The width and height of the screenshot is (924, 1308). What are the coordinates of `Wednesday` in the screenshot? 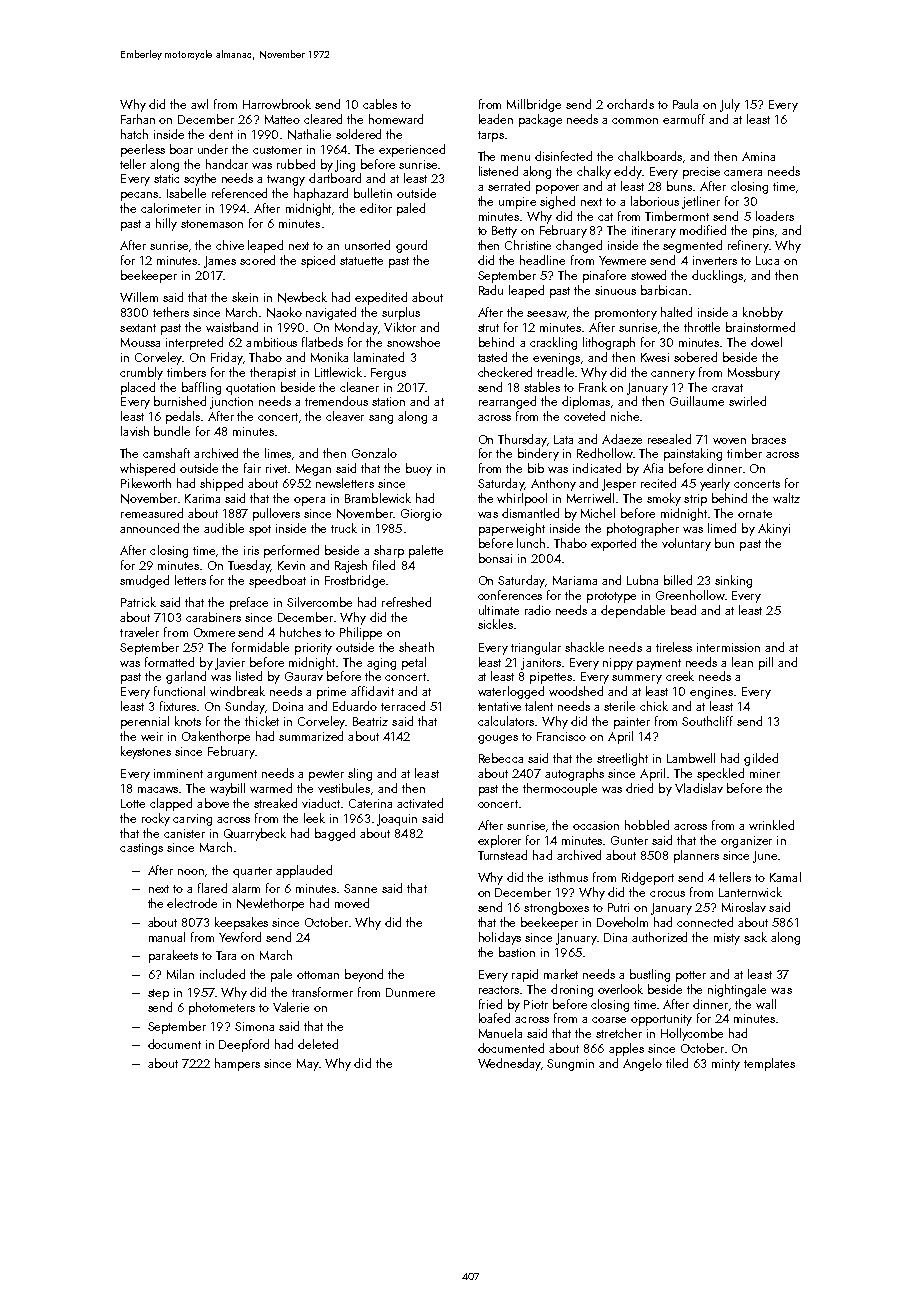 It's located at (509, 1064).
